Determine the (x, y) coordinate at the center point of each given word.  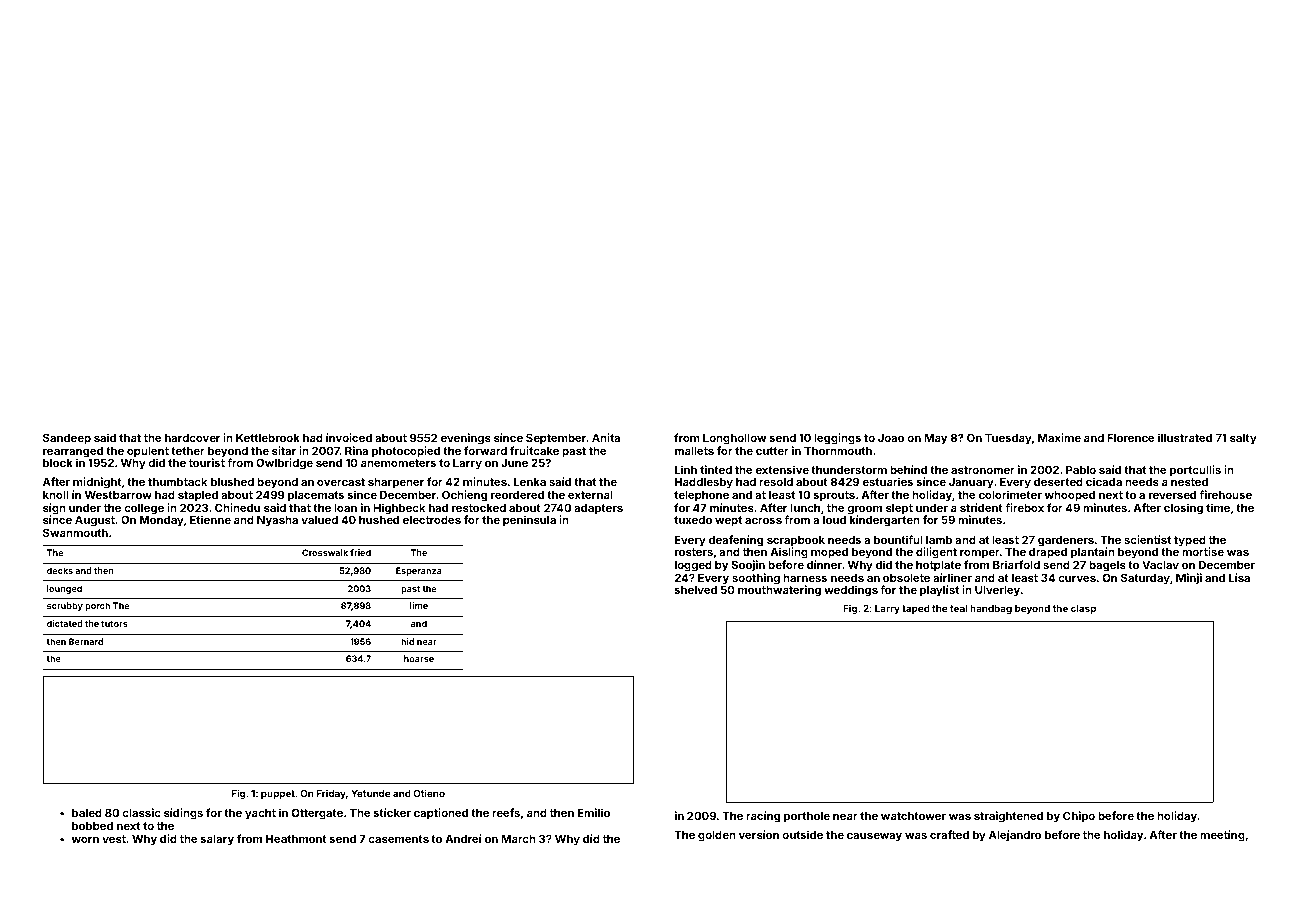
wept (728, 521)
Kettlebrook (268, 438)
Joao (891, 438)
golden (717, 836)
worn (85, 840)
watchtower (913, 816)
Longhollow (734, 439)
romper (980, 554)
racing (763, 817)
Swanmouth (75, 532)
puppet (278, 794)
